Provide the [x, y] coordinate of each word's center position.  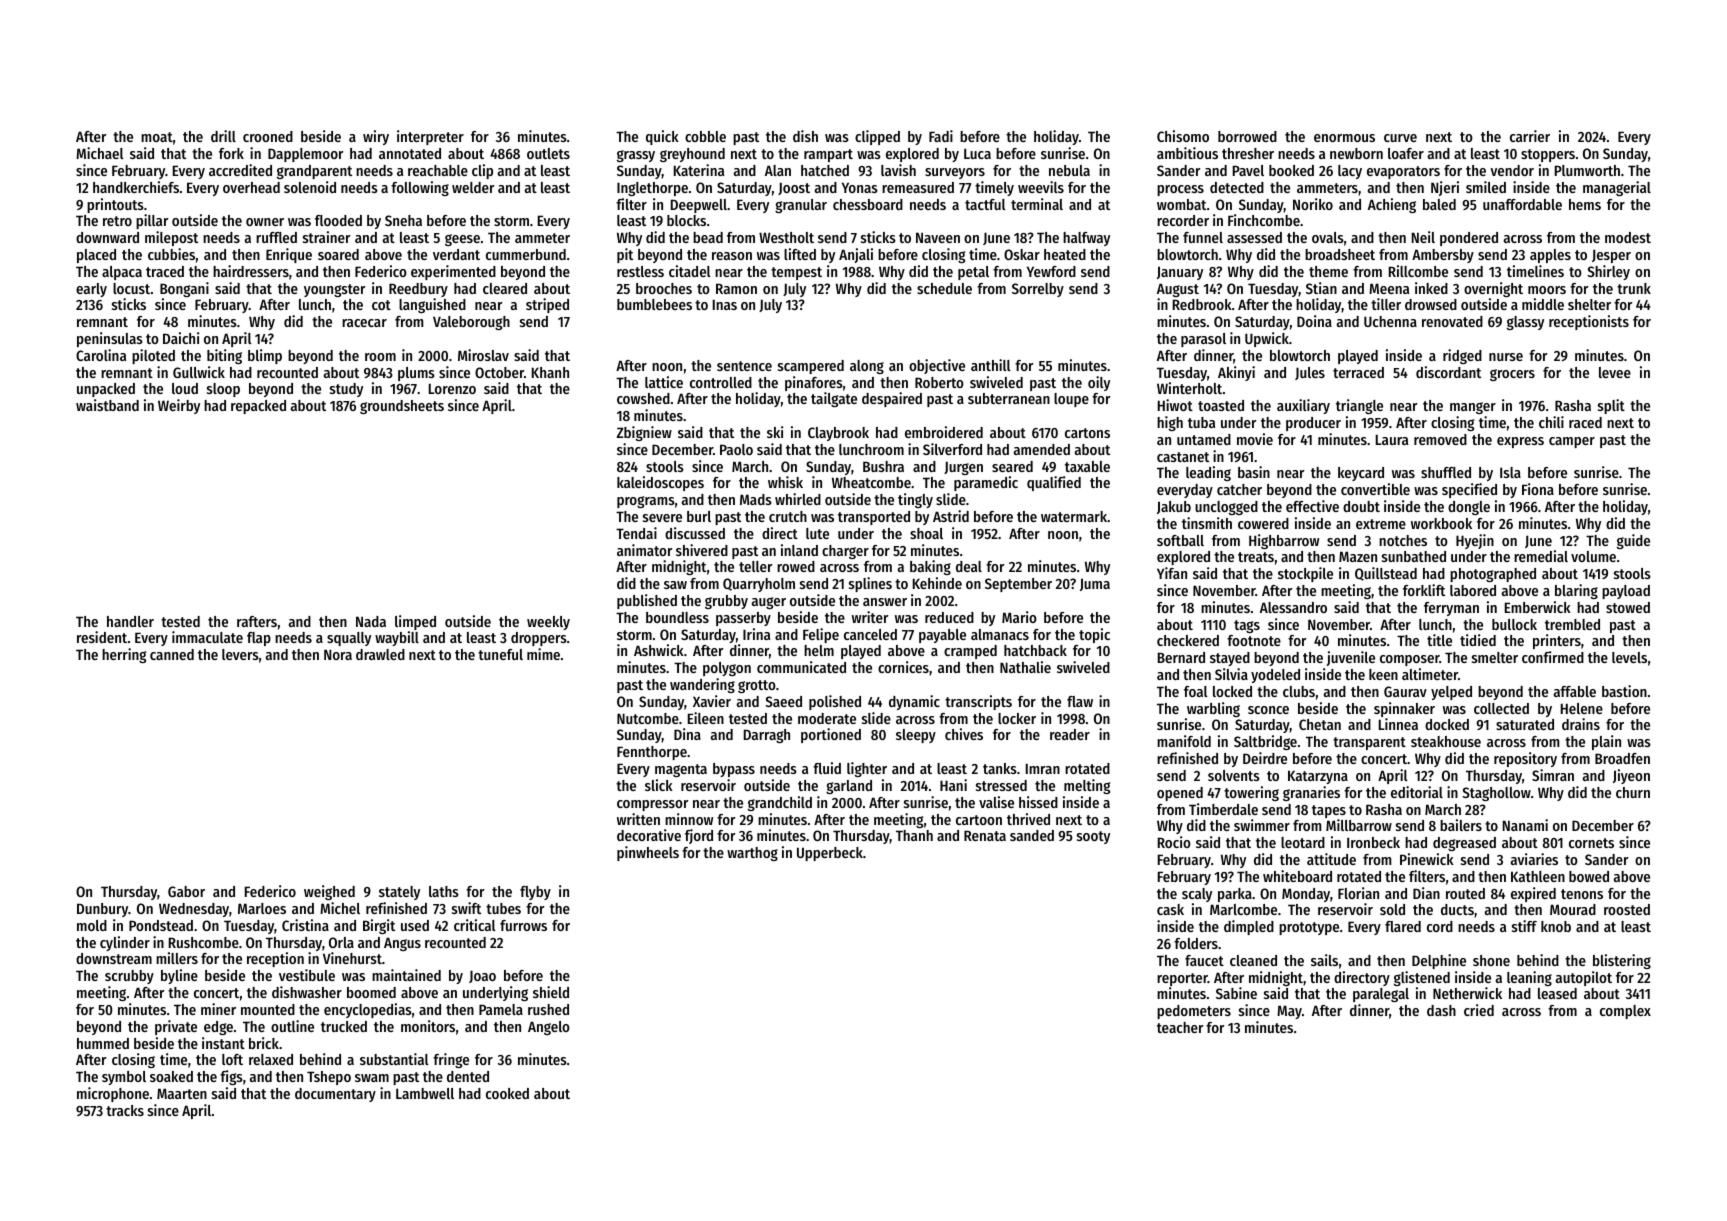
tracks [125, 1110]
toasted [1221, 405]
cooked [507, 1093]
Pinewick [1427, 859]
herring [124, 655]
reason [732, 256]
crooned [268, 136]
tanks [1000, 768]
